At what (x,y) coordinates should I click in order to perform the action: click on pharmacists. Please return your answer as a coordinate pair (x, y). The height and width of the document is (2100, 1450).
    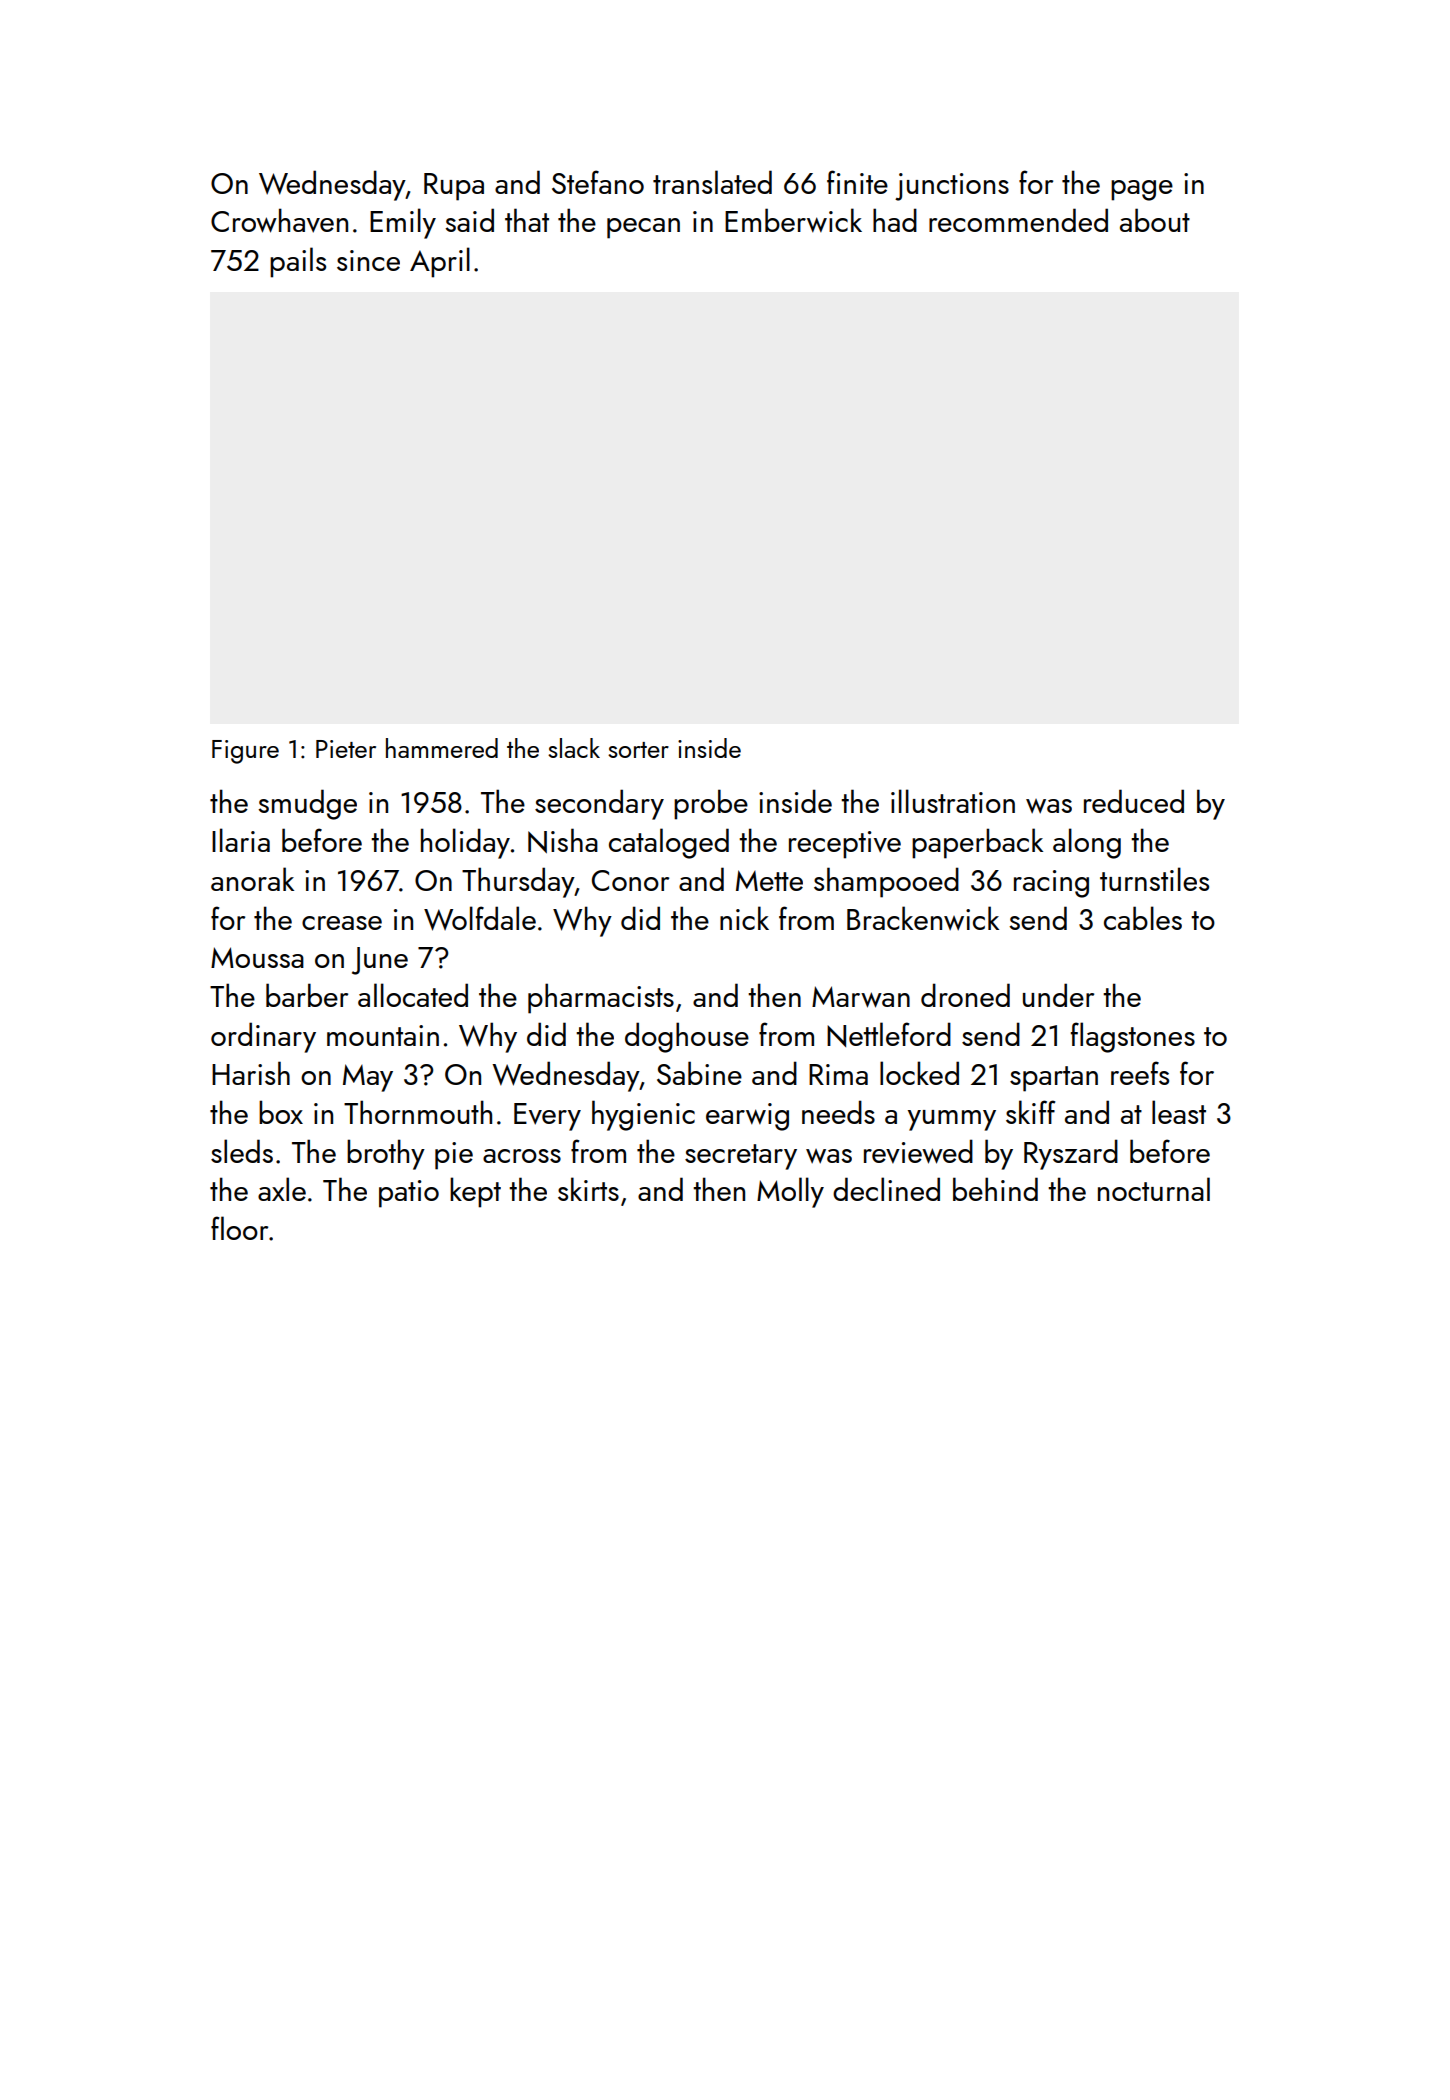
    Looking at the image, I should click on (601, 998).
